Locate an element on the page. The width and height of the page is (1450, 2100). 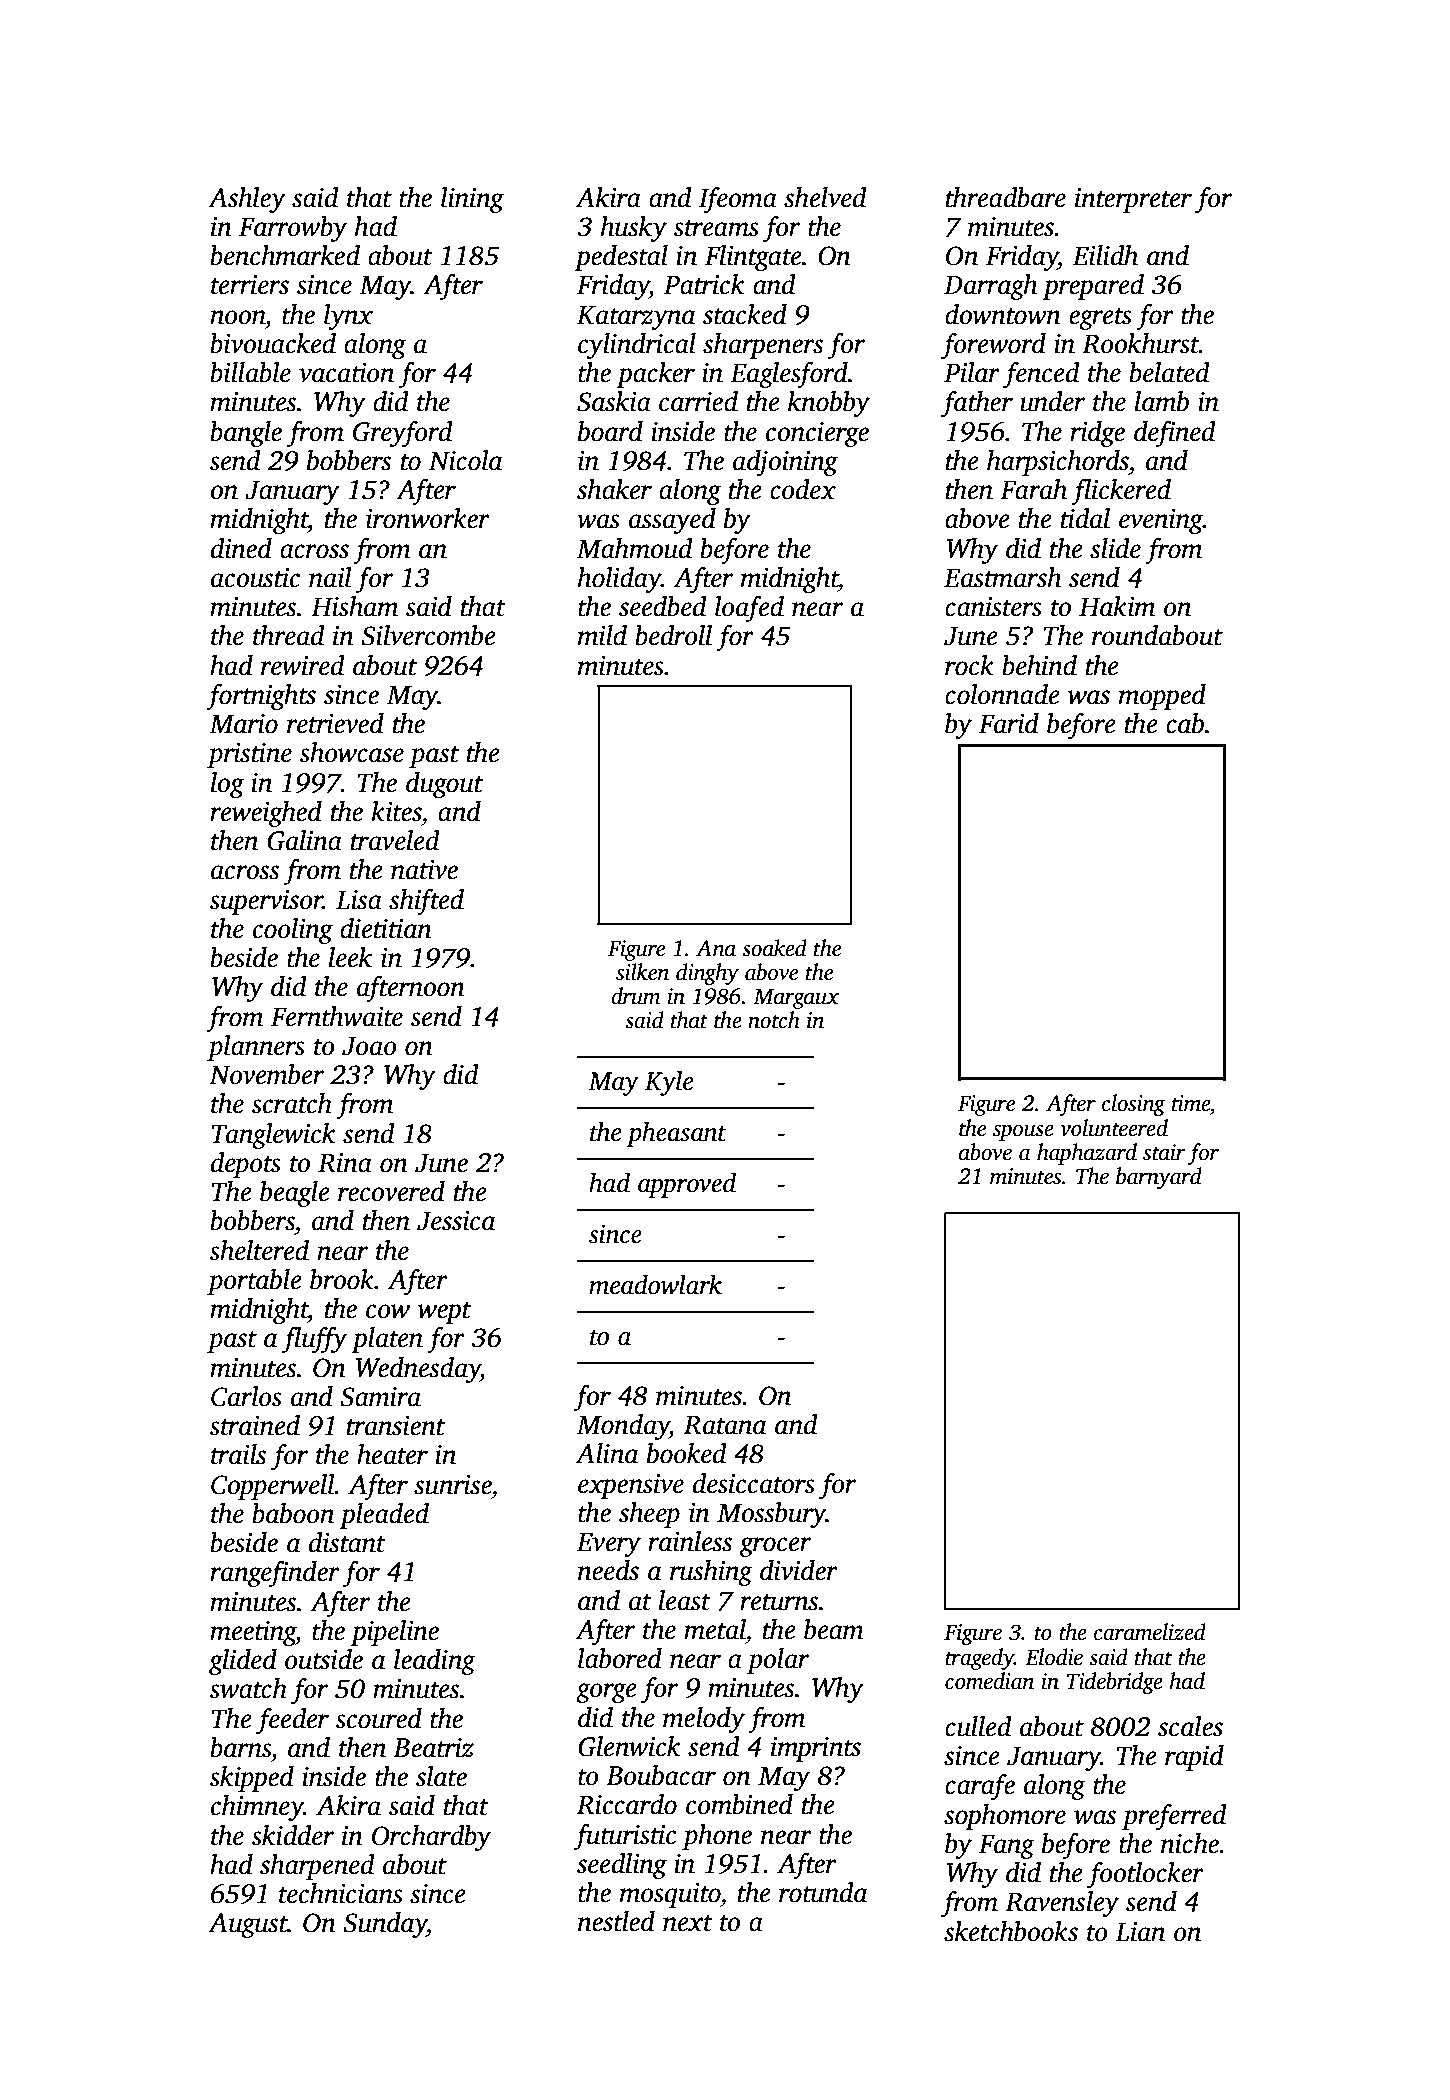
canisters is located at coordinates (993, 607).
